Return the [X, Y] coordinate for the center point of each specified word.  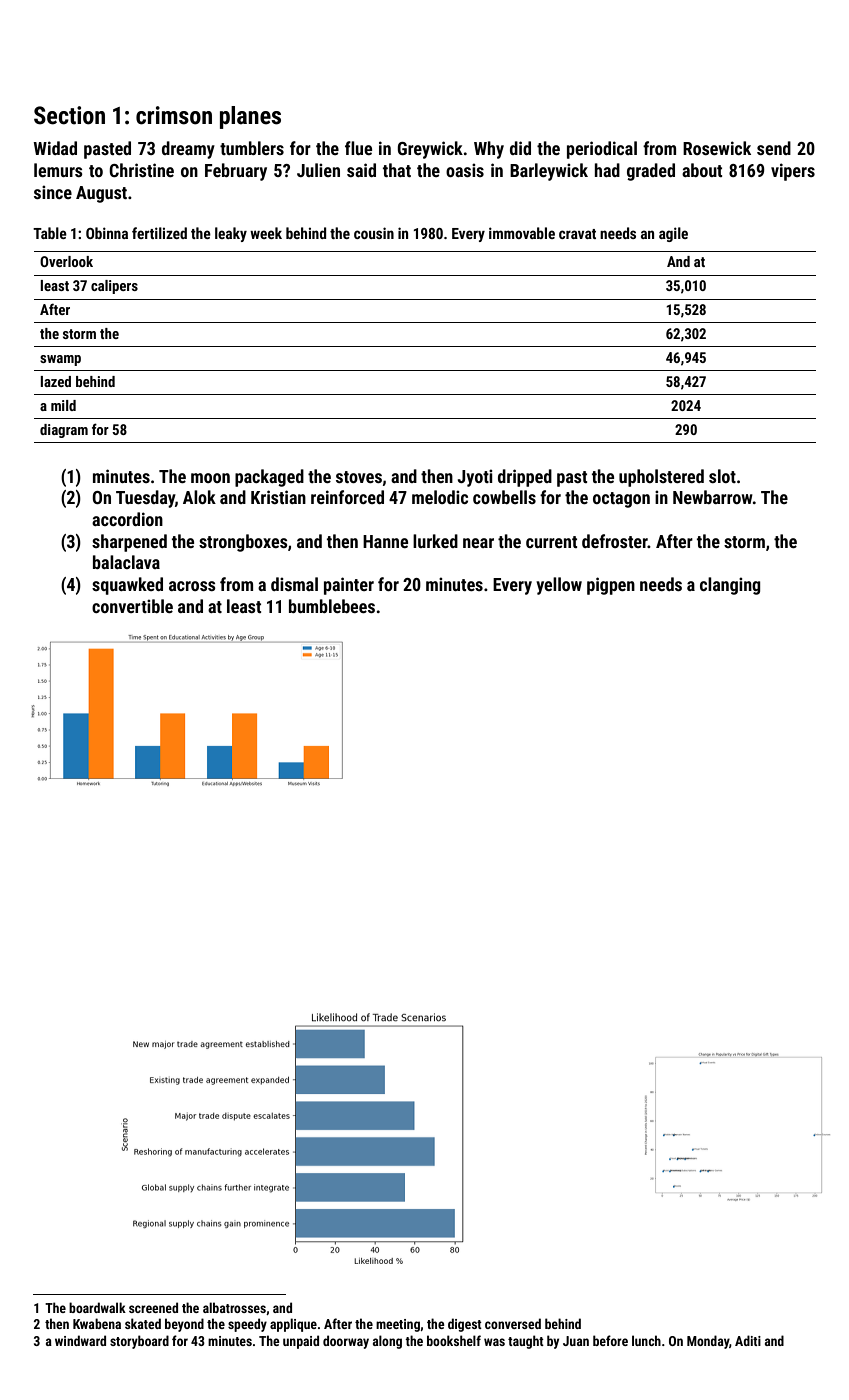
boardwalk [97, 1307]
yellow [559, 586]
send [774, 148]
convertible [132, 606]
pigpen [611, 586]
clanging [730, 586]
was [494, 1342]
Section [69, 115]
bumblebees [332, 606]
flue [358, 148]
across [192, 586]
